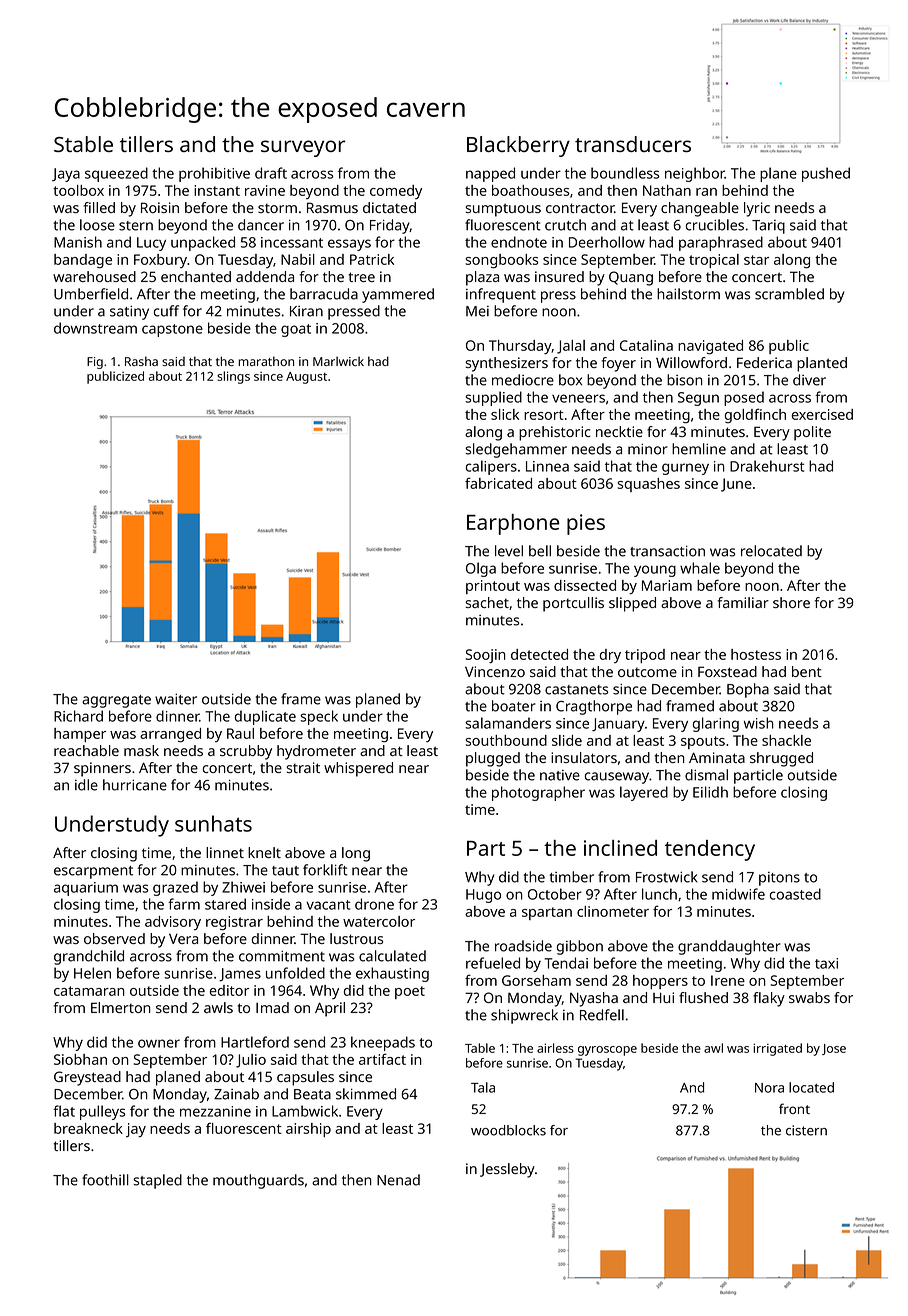 This screenshot has width=908, height=1316. What do you see at coordinates (508, 723) in the screenshot?
I see `salamanders` at bounding box center [508, 723].
